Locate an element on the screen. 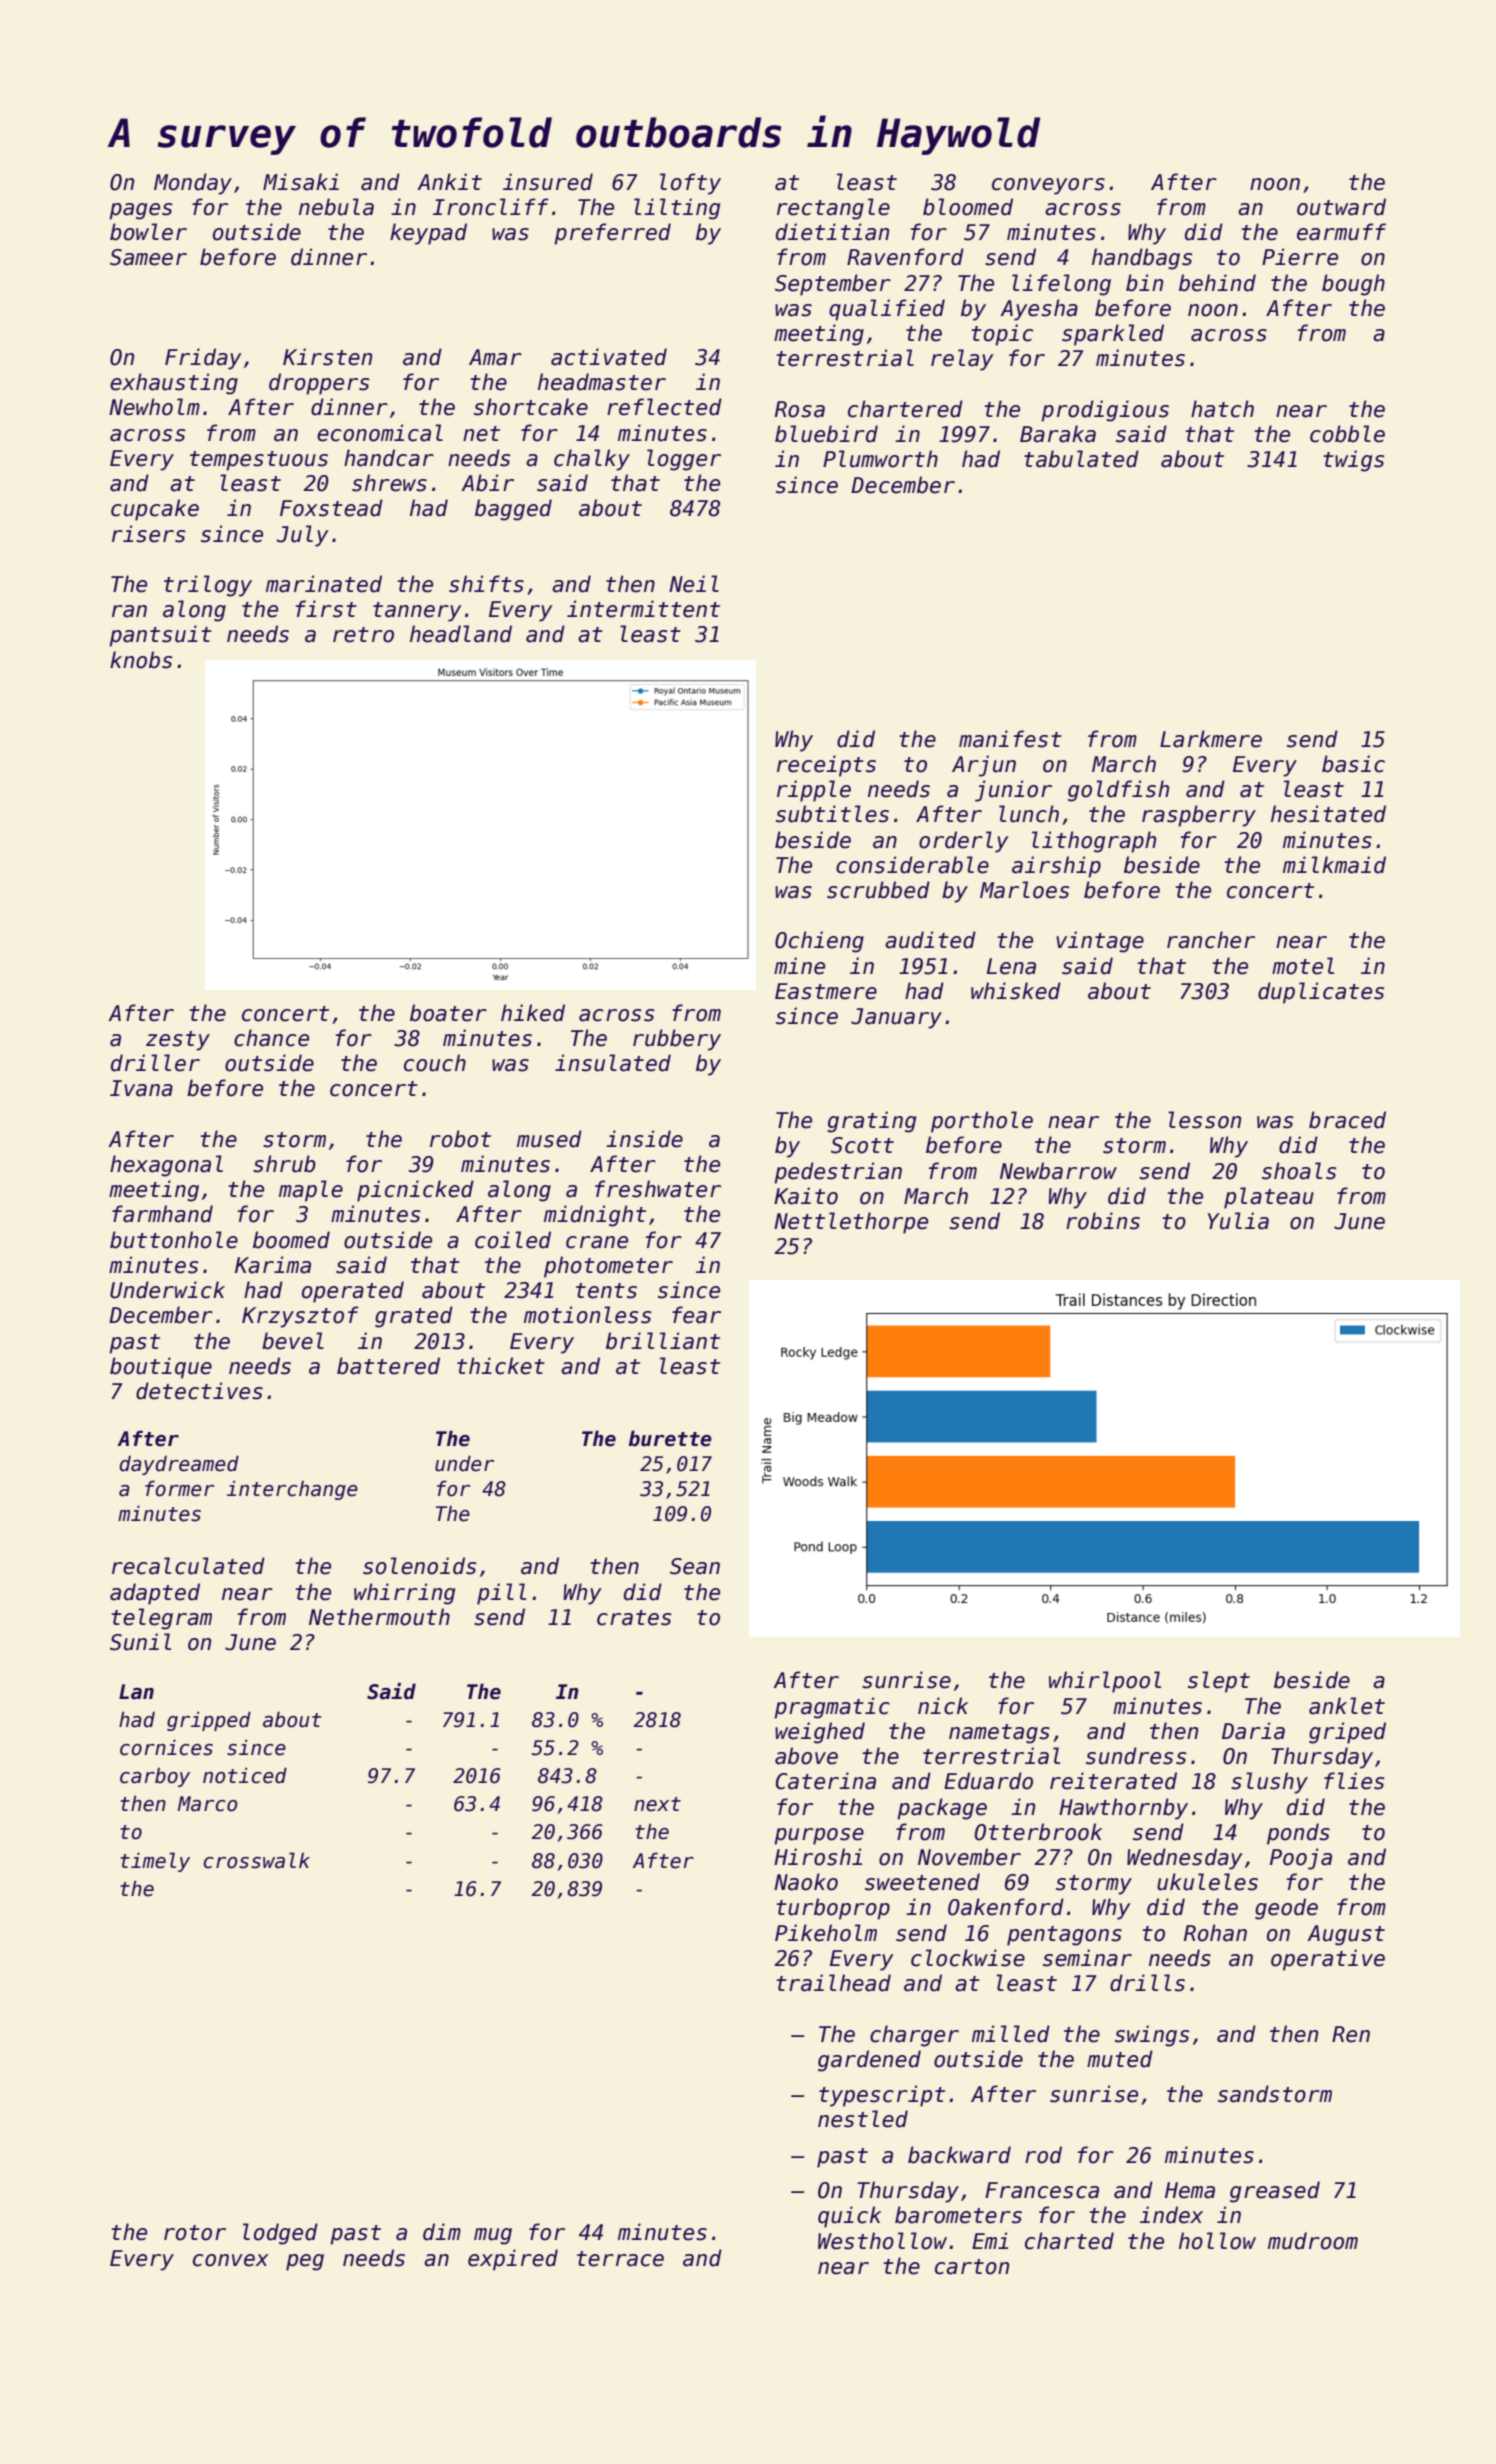 This screenshot has width=1496, height=2464. handbags is located at coordinates (1142, 259).
